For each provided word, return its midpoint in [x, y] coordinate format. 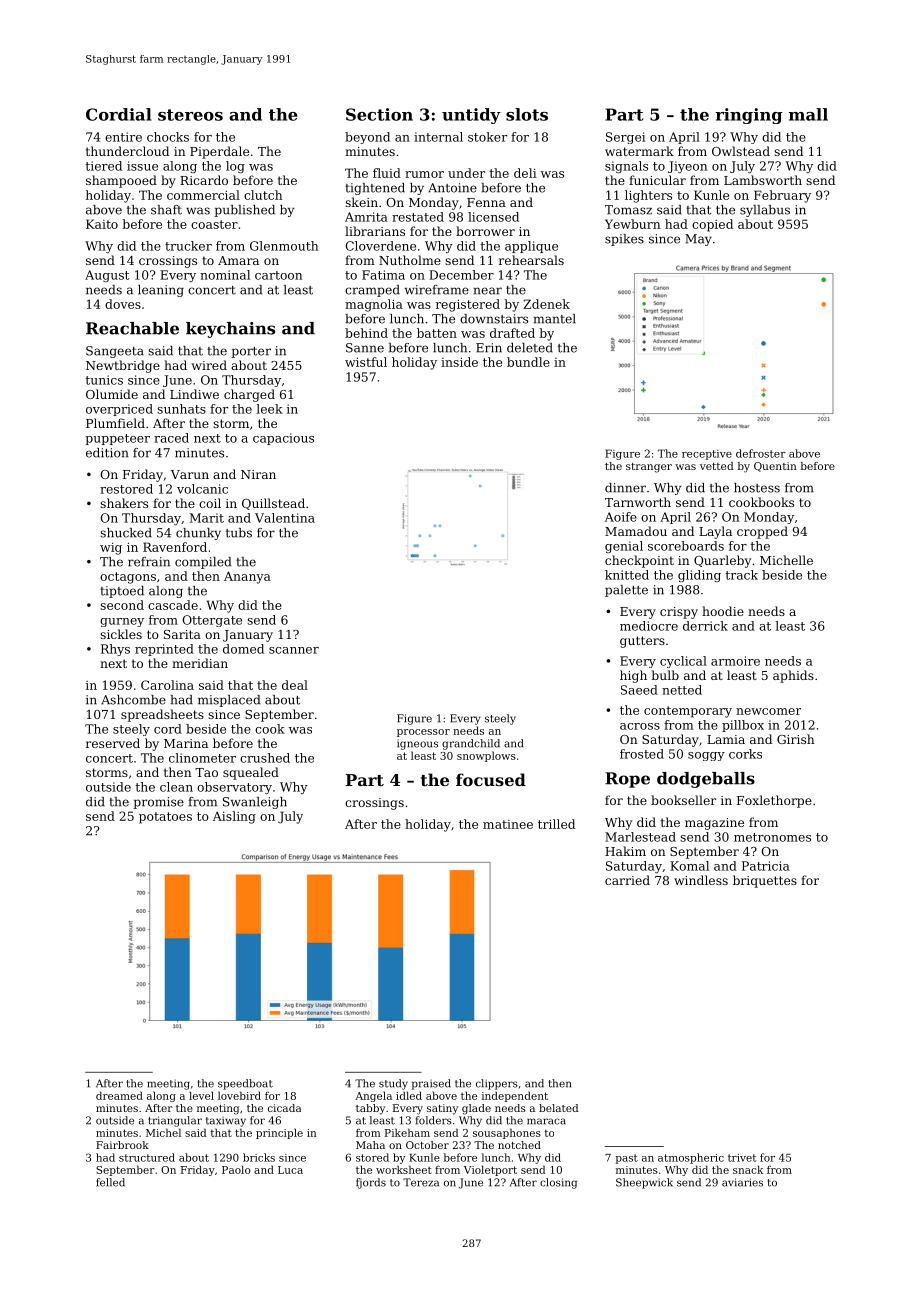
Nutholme [410, 260]
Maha [370, 1145]
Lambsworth [763, 180]
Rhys [115, 650]
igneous [417, 744]
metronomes [772, 837]
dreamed [119, 1095]
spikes [624, 240]
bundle [528, 362]
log [235, 167]
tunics [104, 380]
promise [158, 803]
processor [423, 733]
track [741, 575]
